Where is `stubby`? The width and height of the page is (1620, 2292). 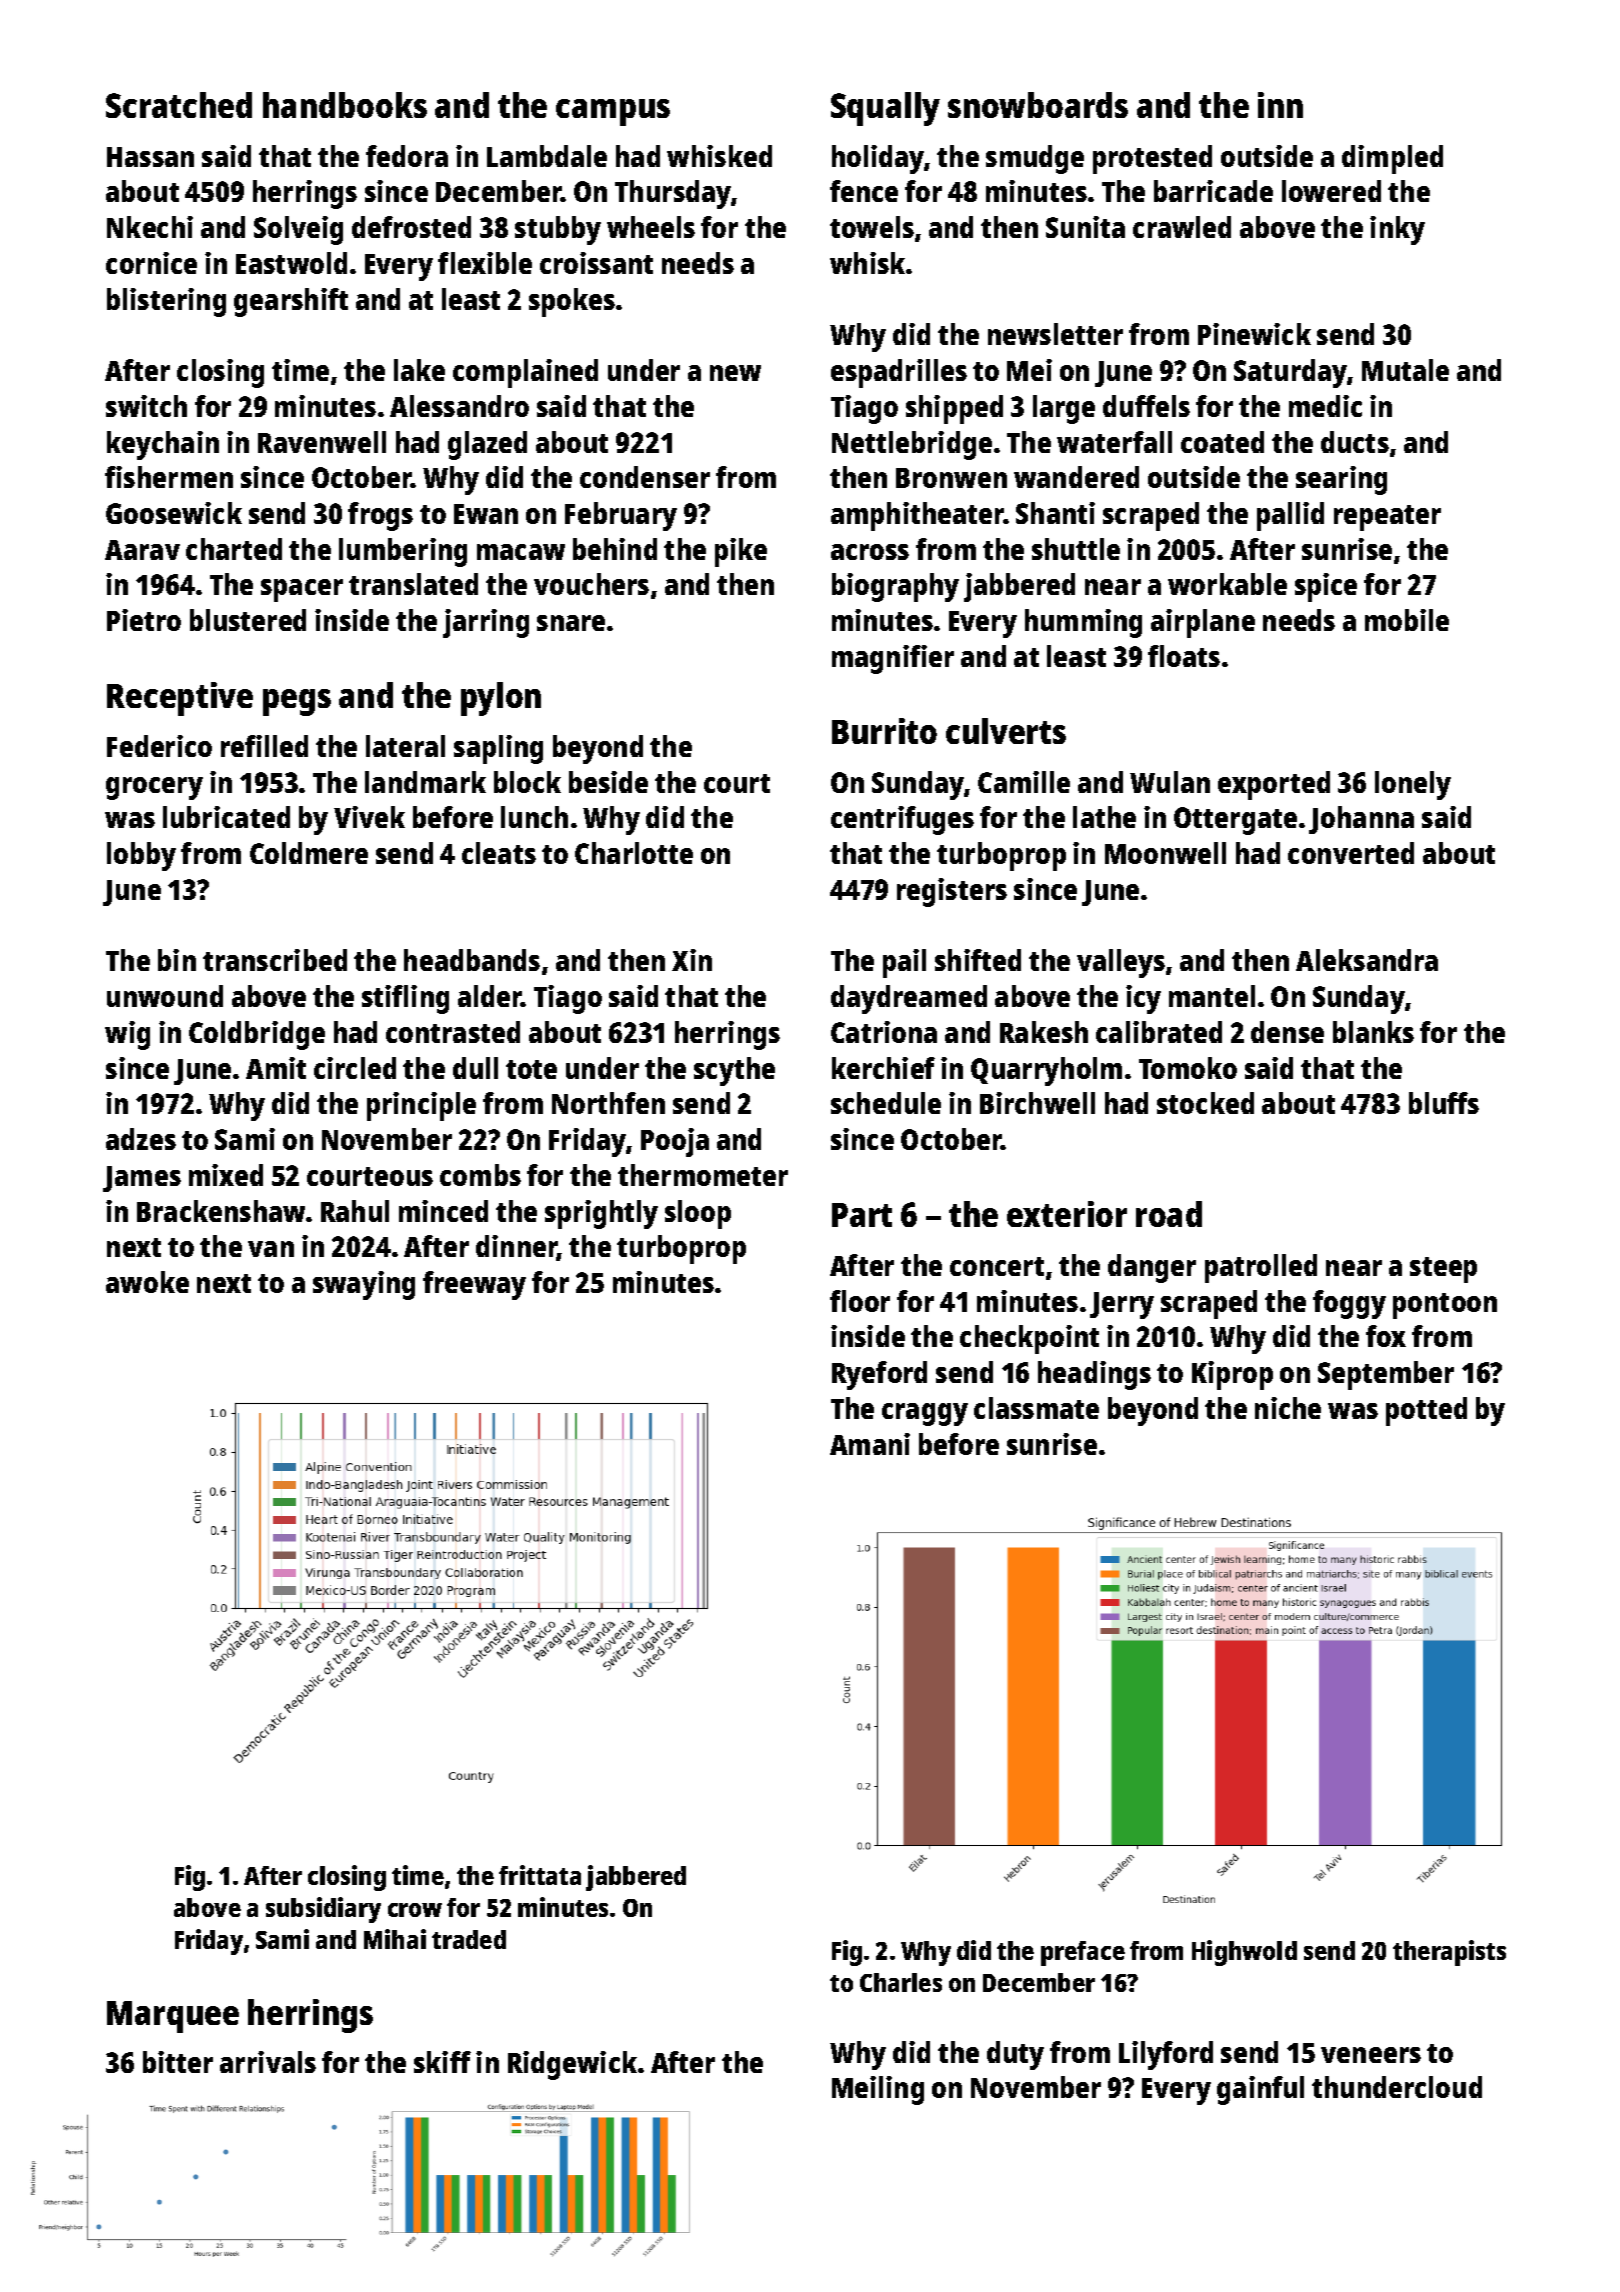 stubby is located at coordinates (558, 230).
